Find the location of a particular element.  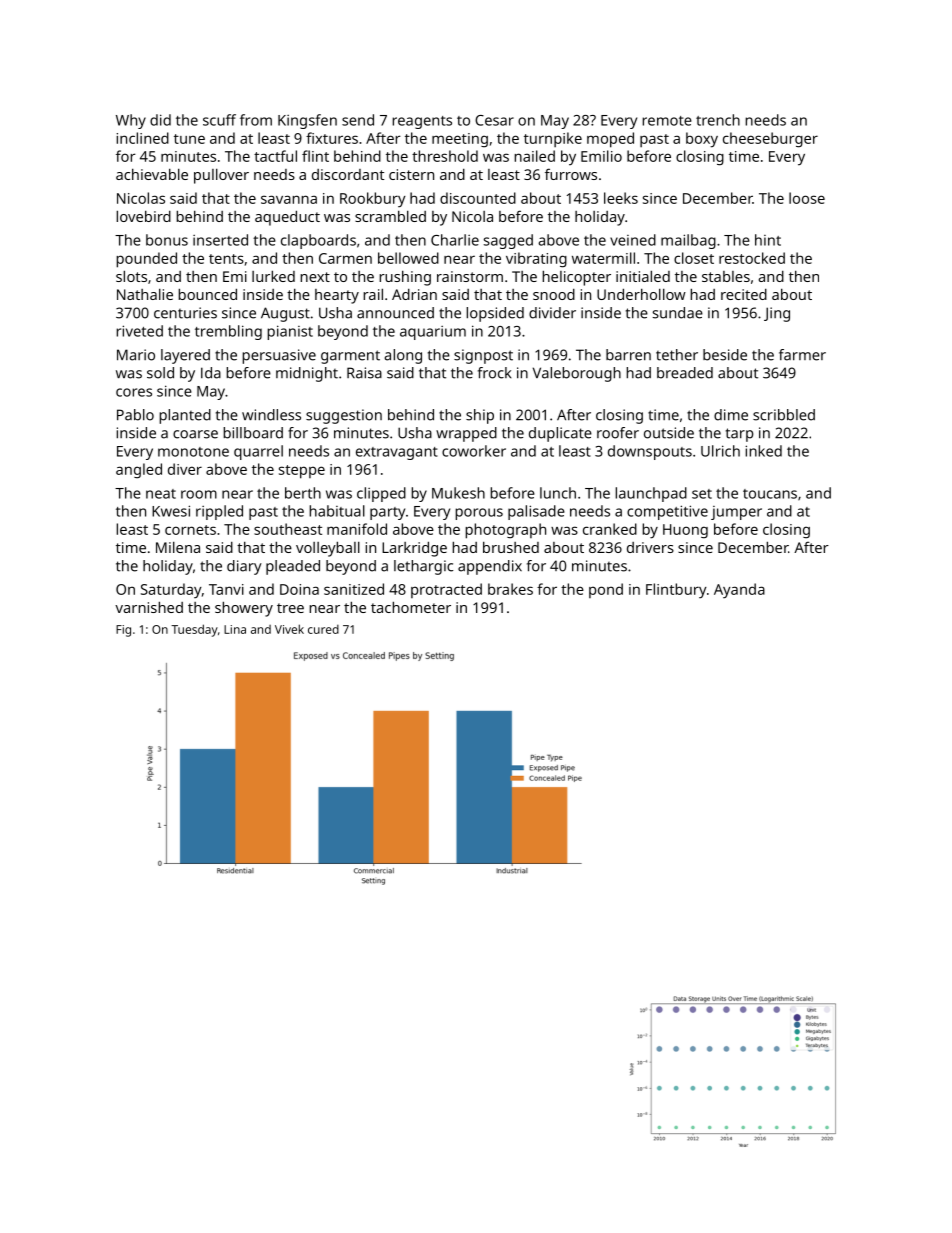

frock is located at coordinates (494, 373).
